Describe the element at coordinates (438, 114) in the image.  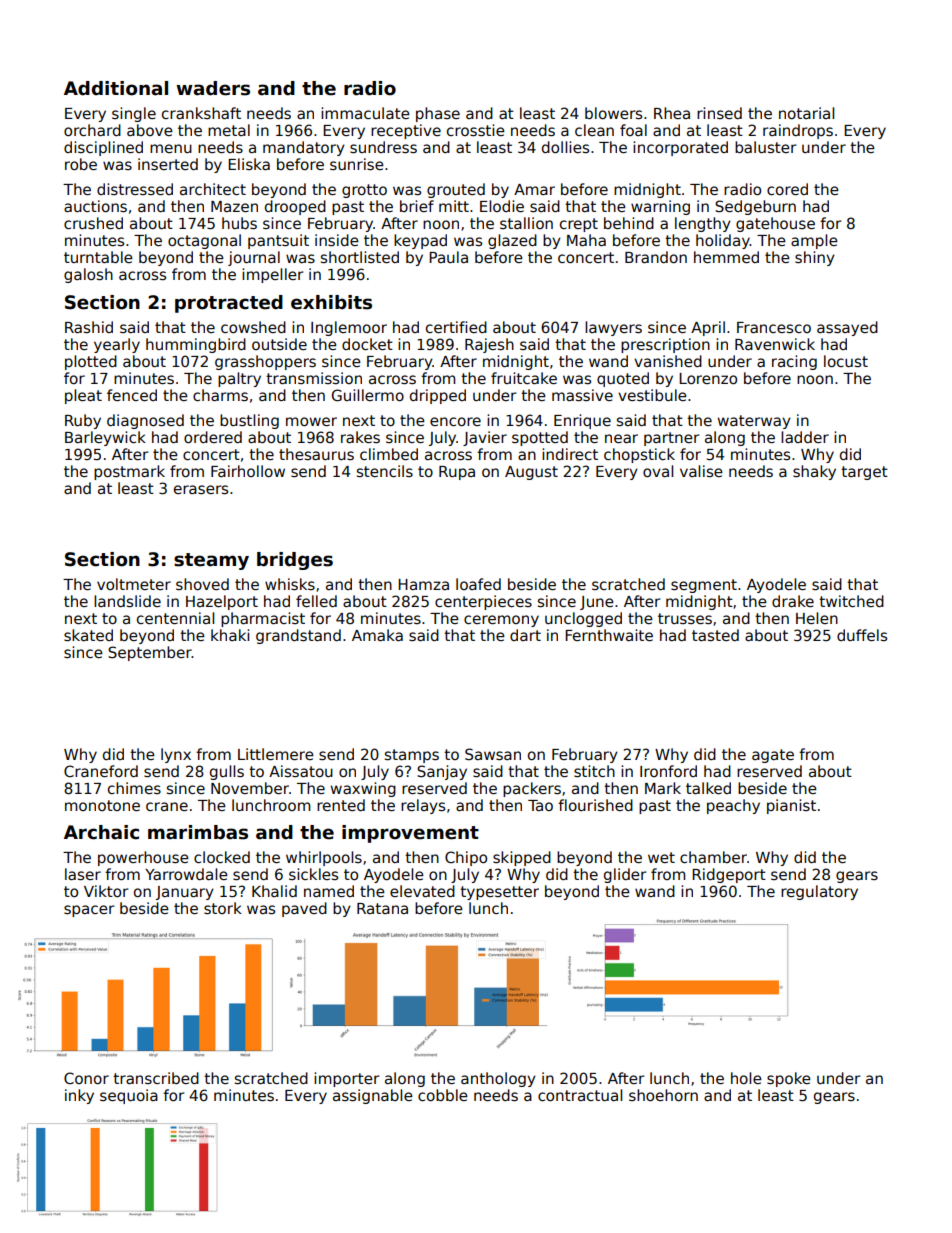
I see `phase` at that location.
